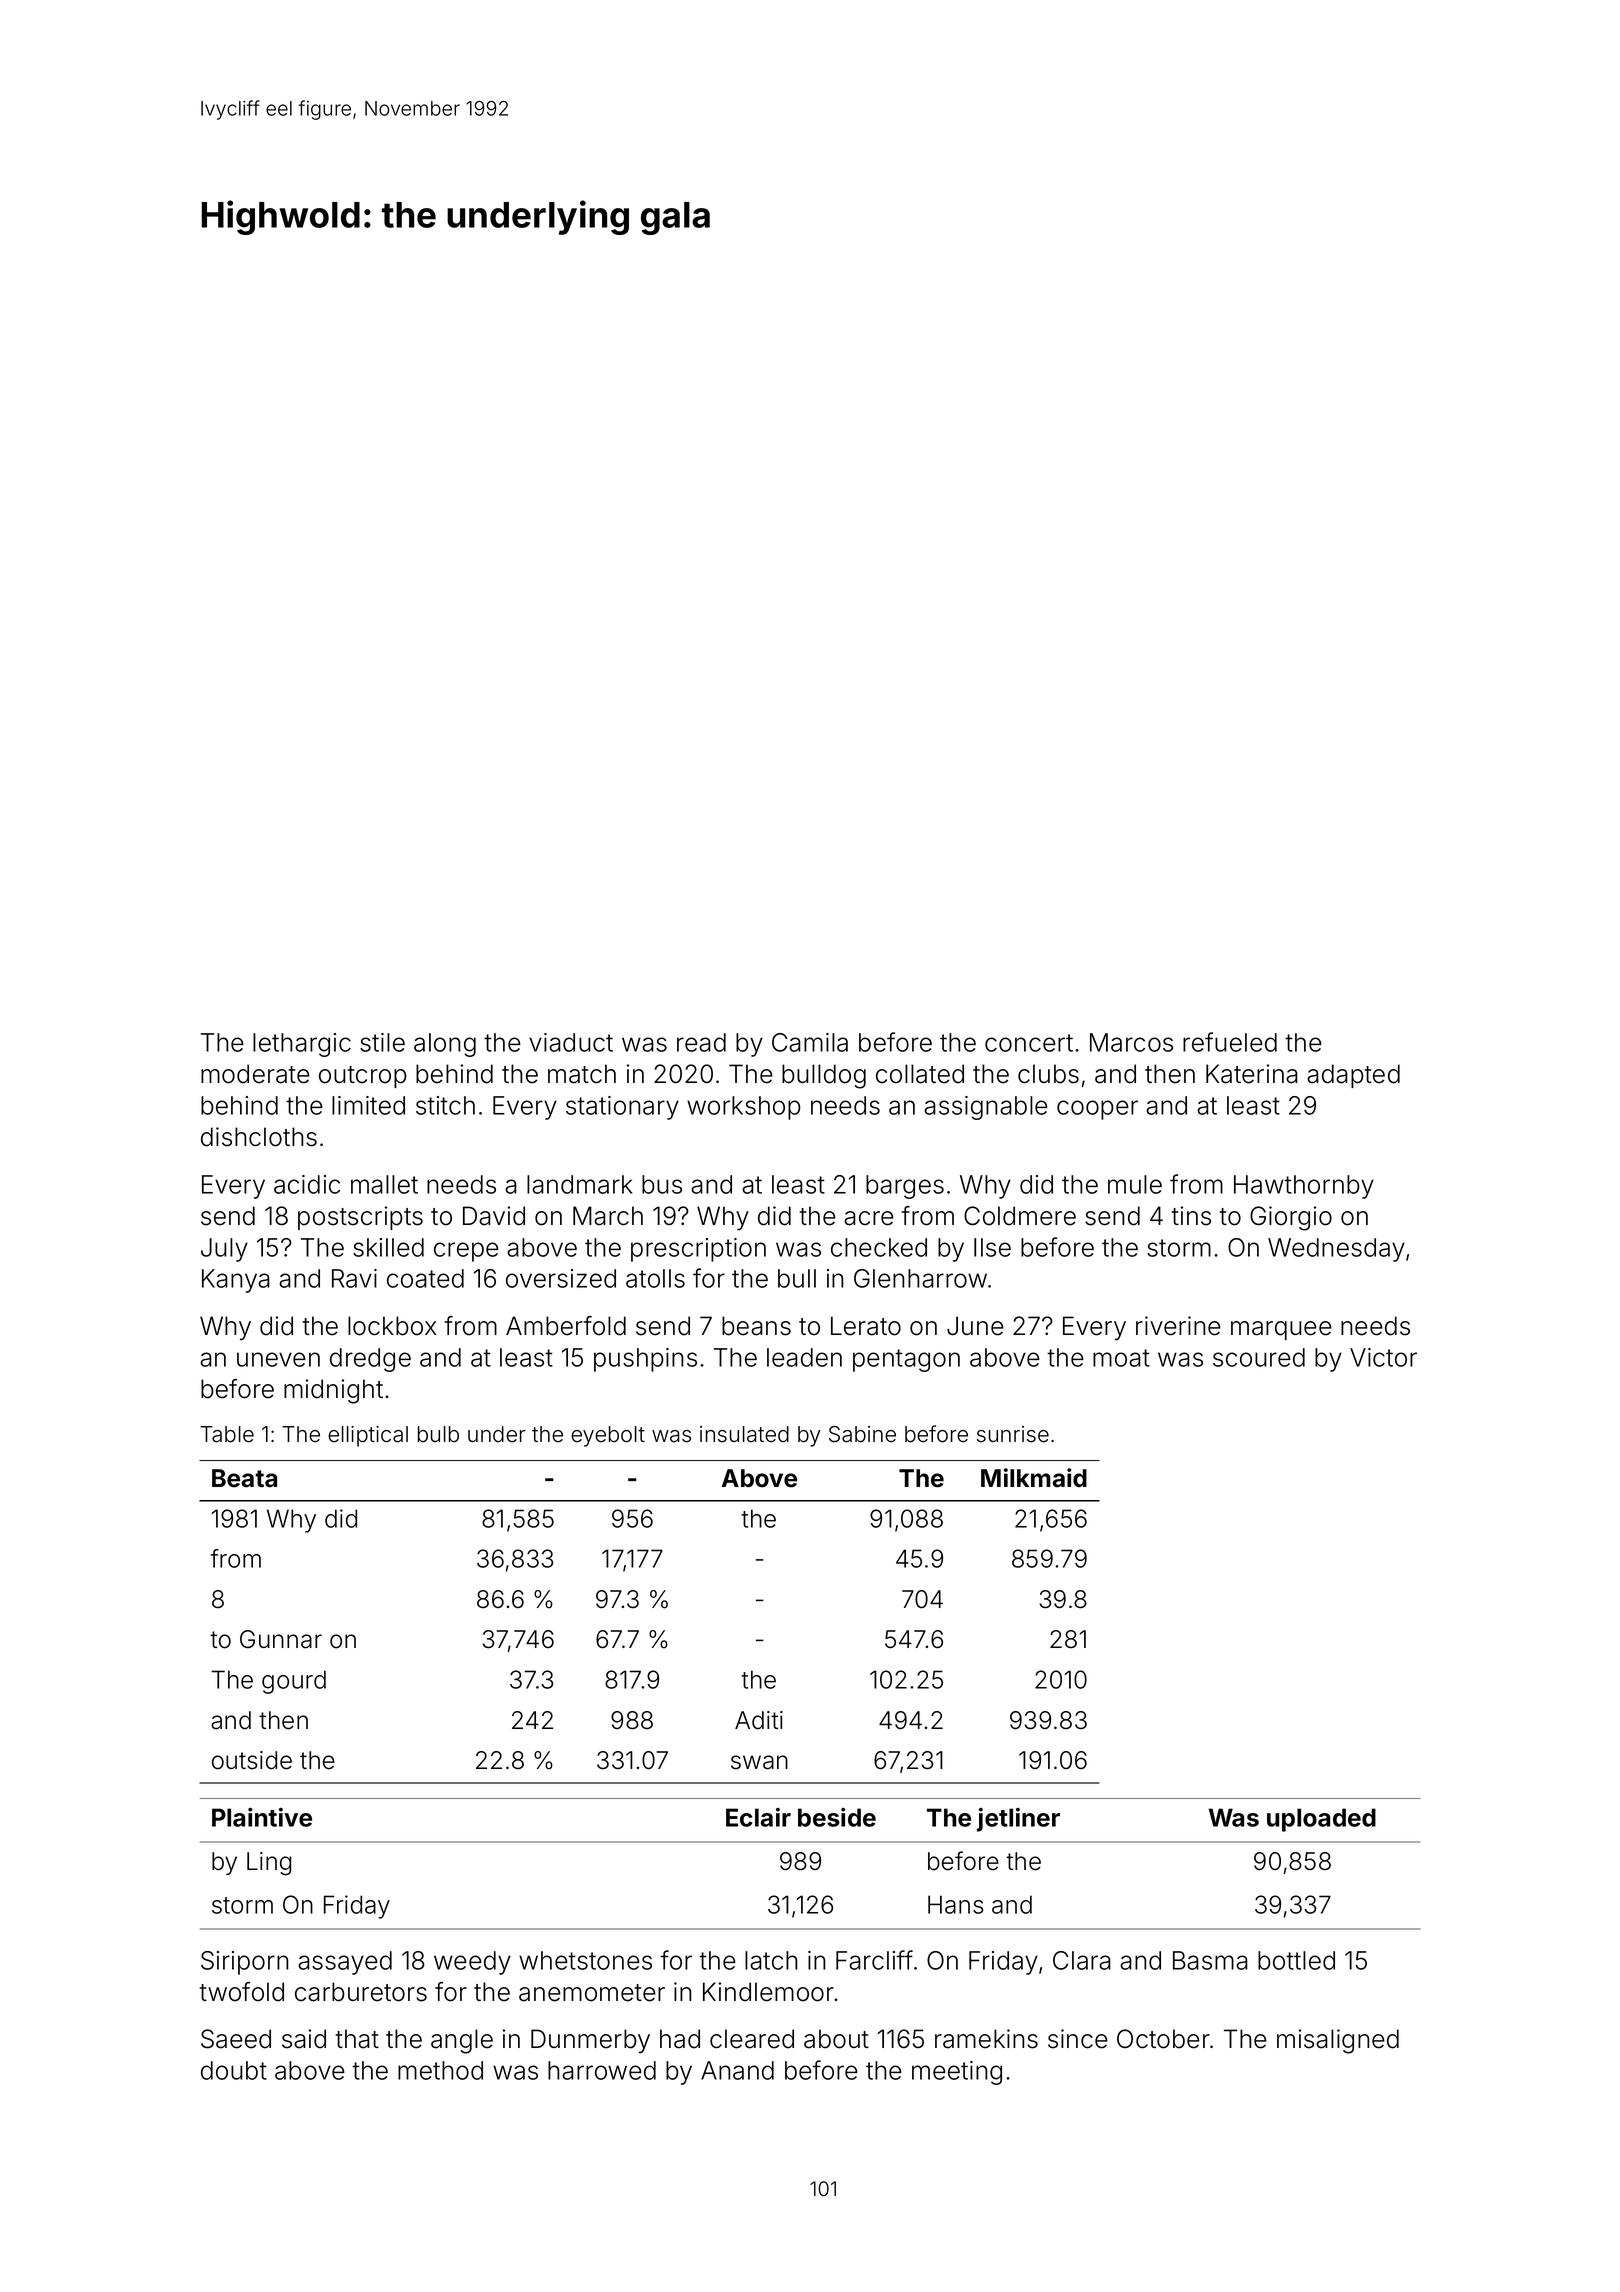 This document has width=1620, height=2292. What do you see at coordinates (571, 1042) in the document?
I see `viaduct` at bounding box center [571, 1042].
